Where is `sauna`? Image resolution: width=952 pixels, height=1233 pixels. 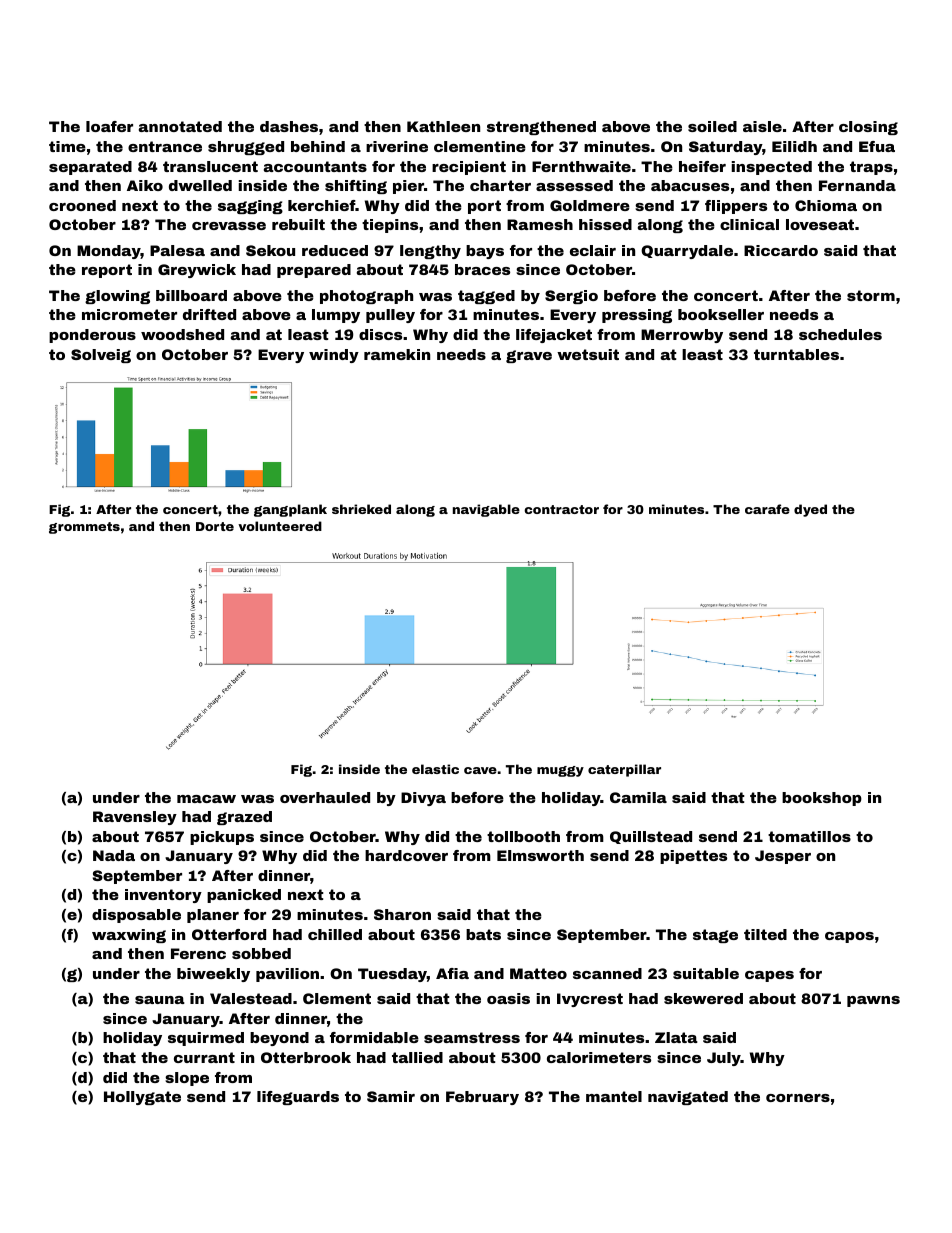
sauna is located at coordinates (160, 1000).
